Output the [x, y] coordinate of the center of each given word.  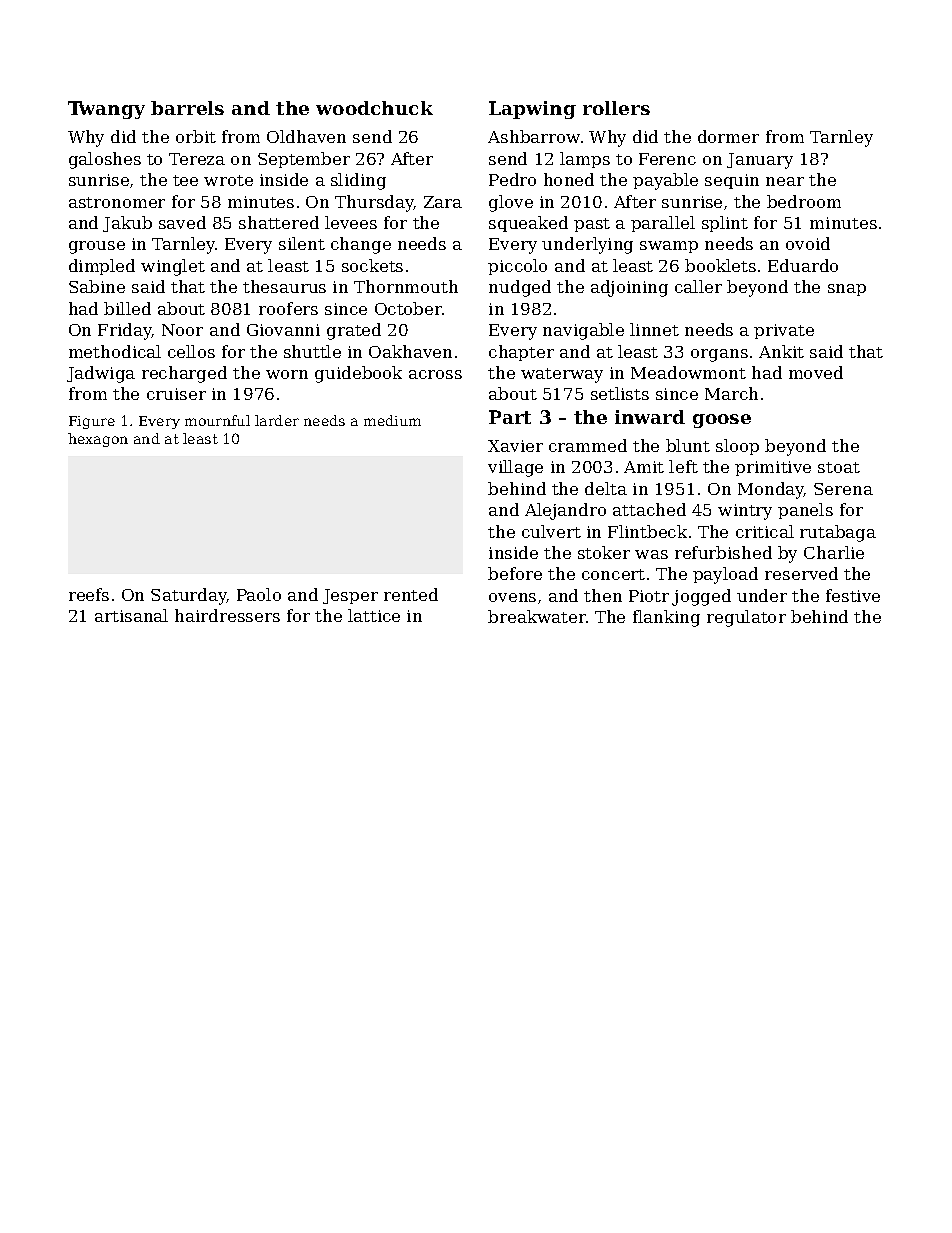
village [515, 468]
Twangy [106, 110]
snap [847, 290]
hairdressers [227, 615]
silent [302, 243]
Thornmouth [406, 286]
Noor [182, 330]
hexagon [98, 440]
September [304, 160]
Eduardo [803, 265]
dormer [728, 136]
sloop [737, 447]
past [592, 225]
